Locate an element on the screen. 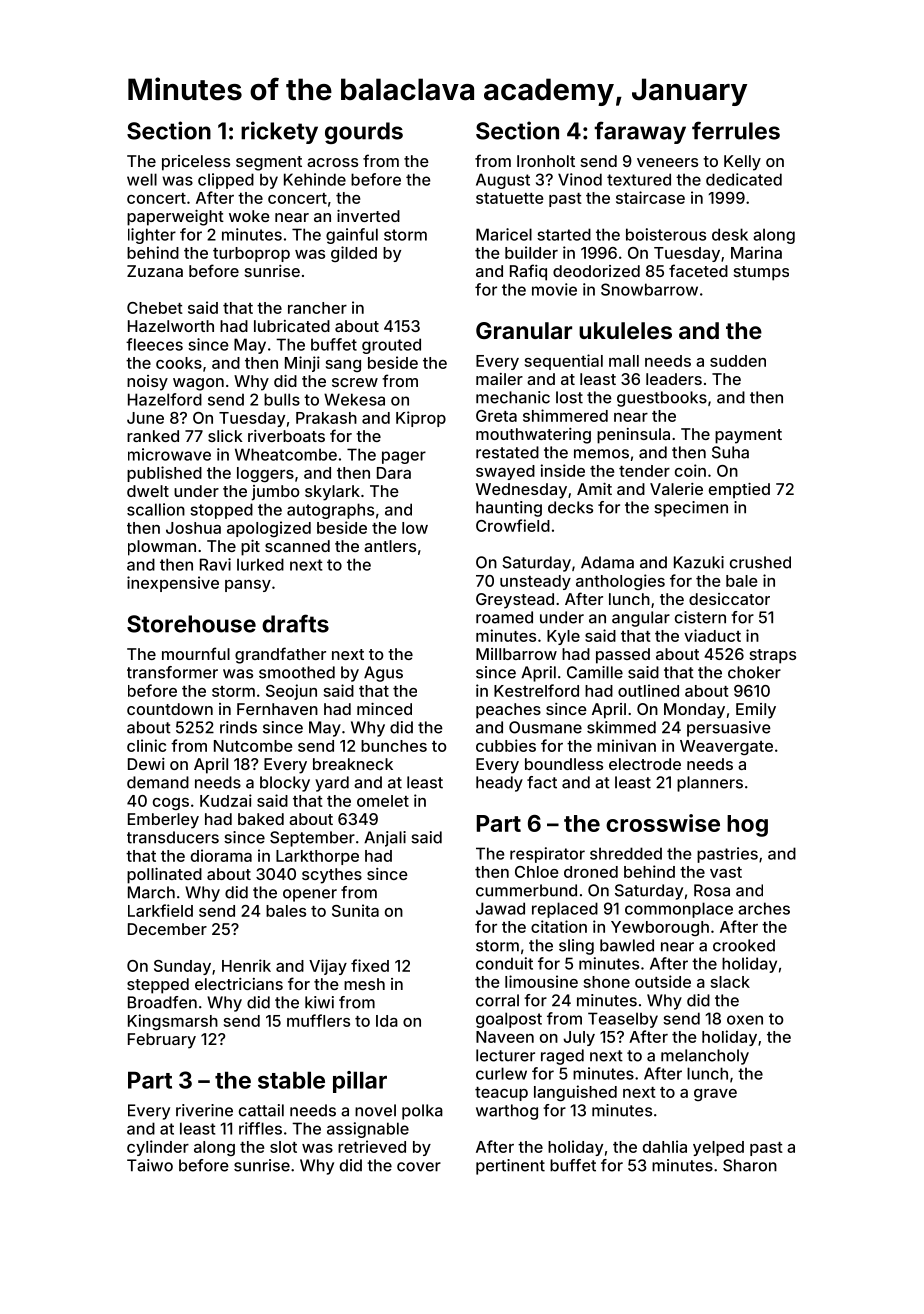 The height and width of the screenshot is (1314, 924). Ousmane is located at coordinates (545, 727).
